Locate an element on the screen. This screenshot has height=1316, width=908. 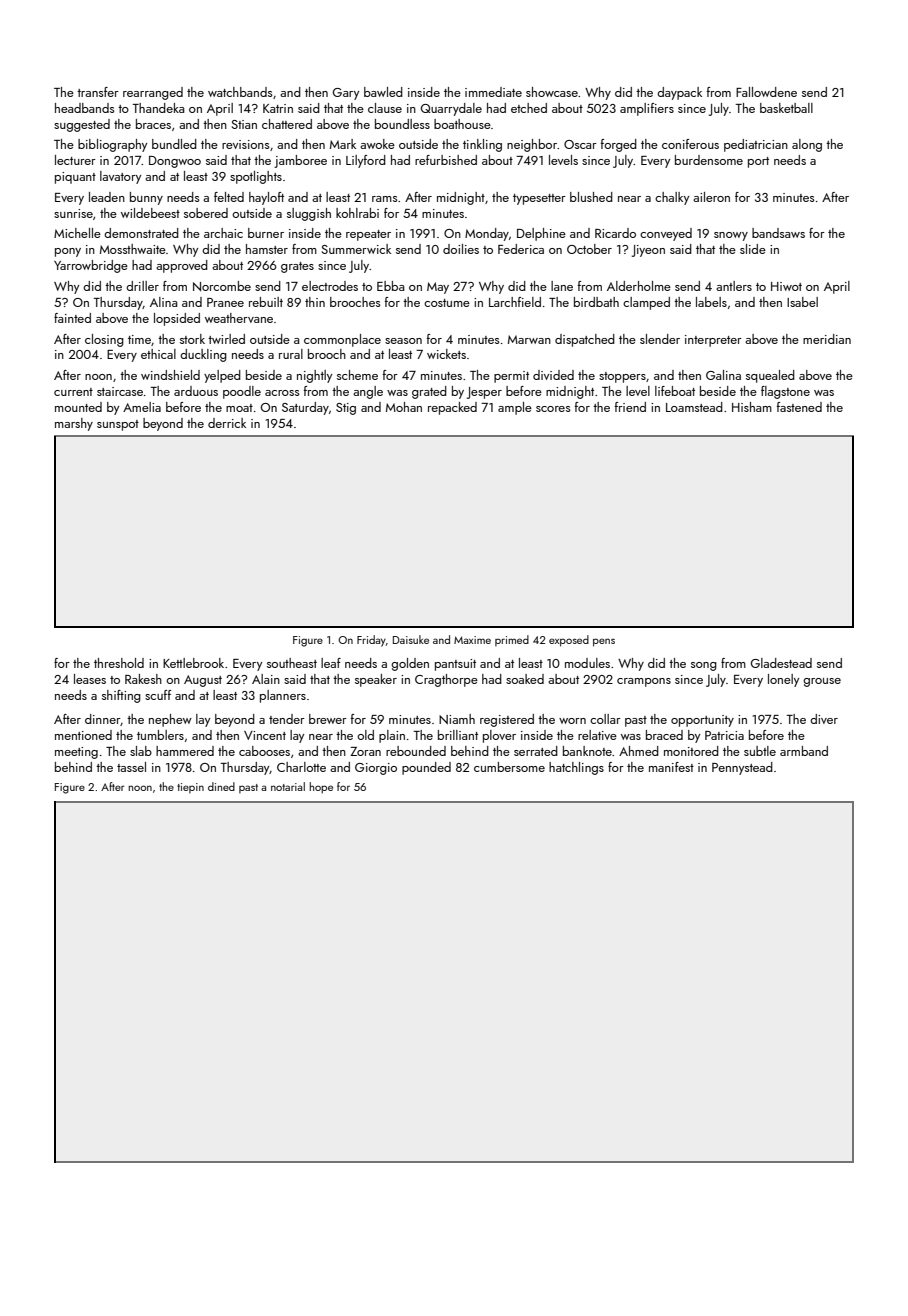
Ebba is located at coordinates (391, 286).
